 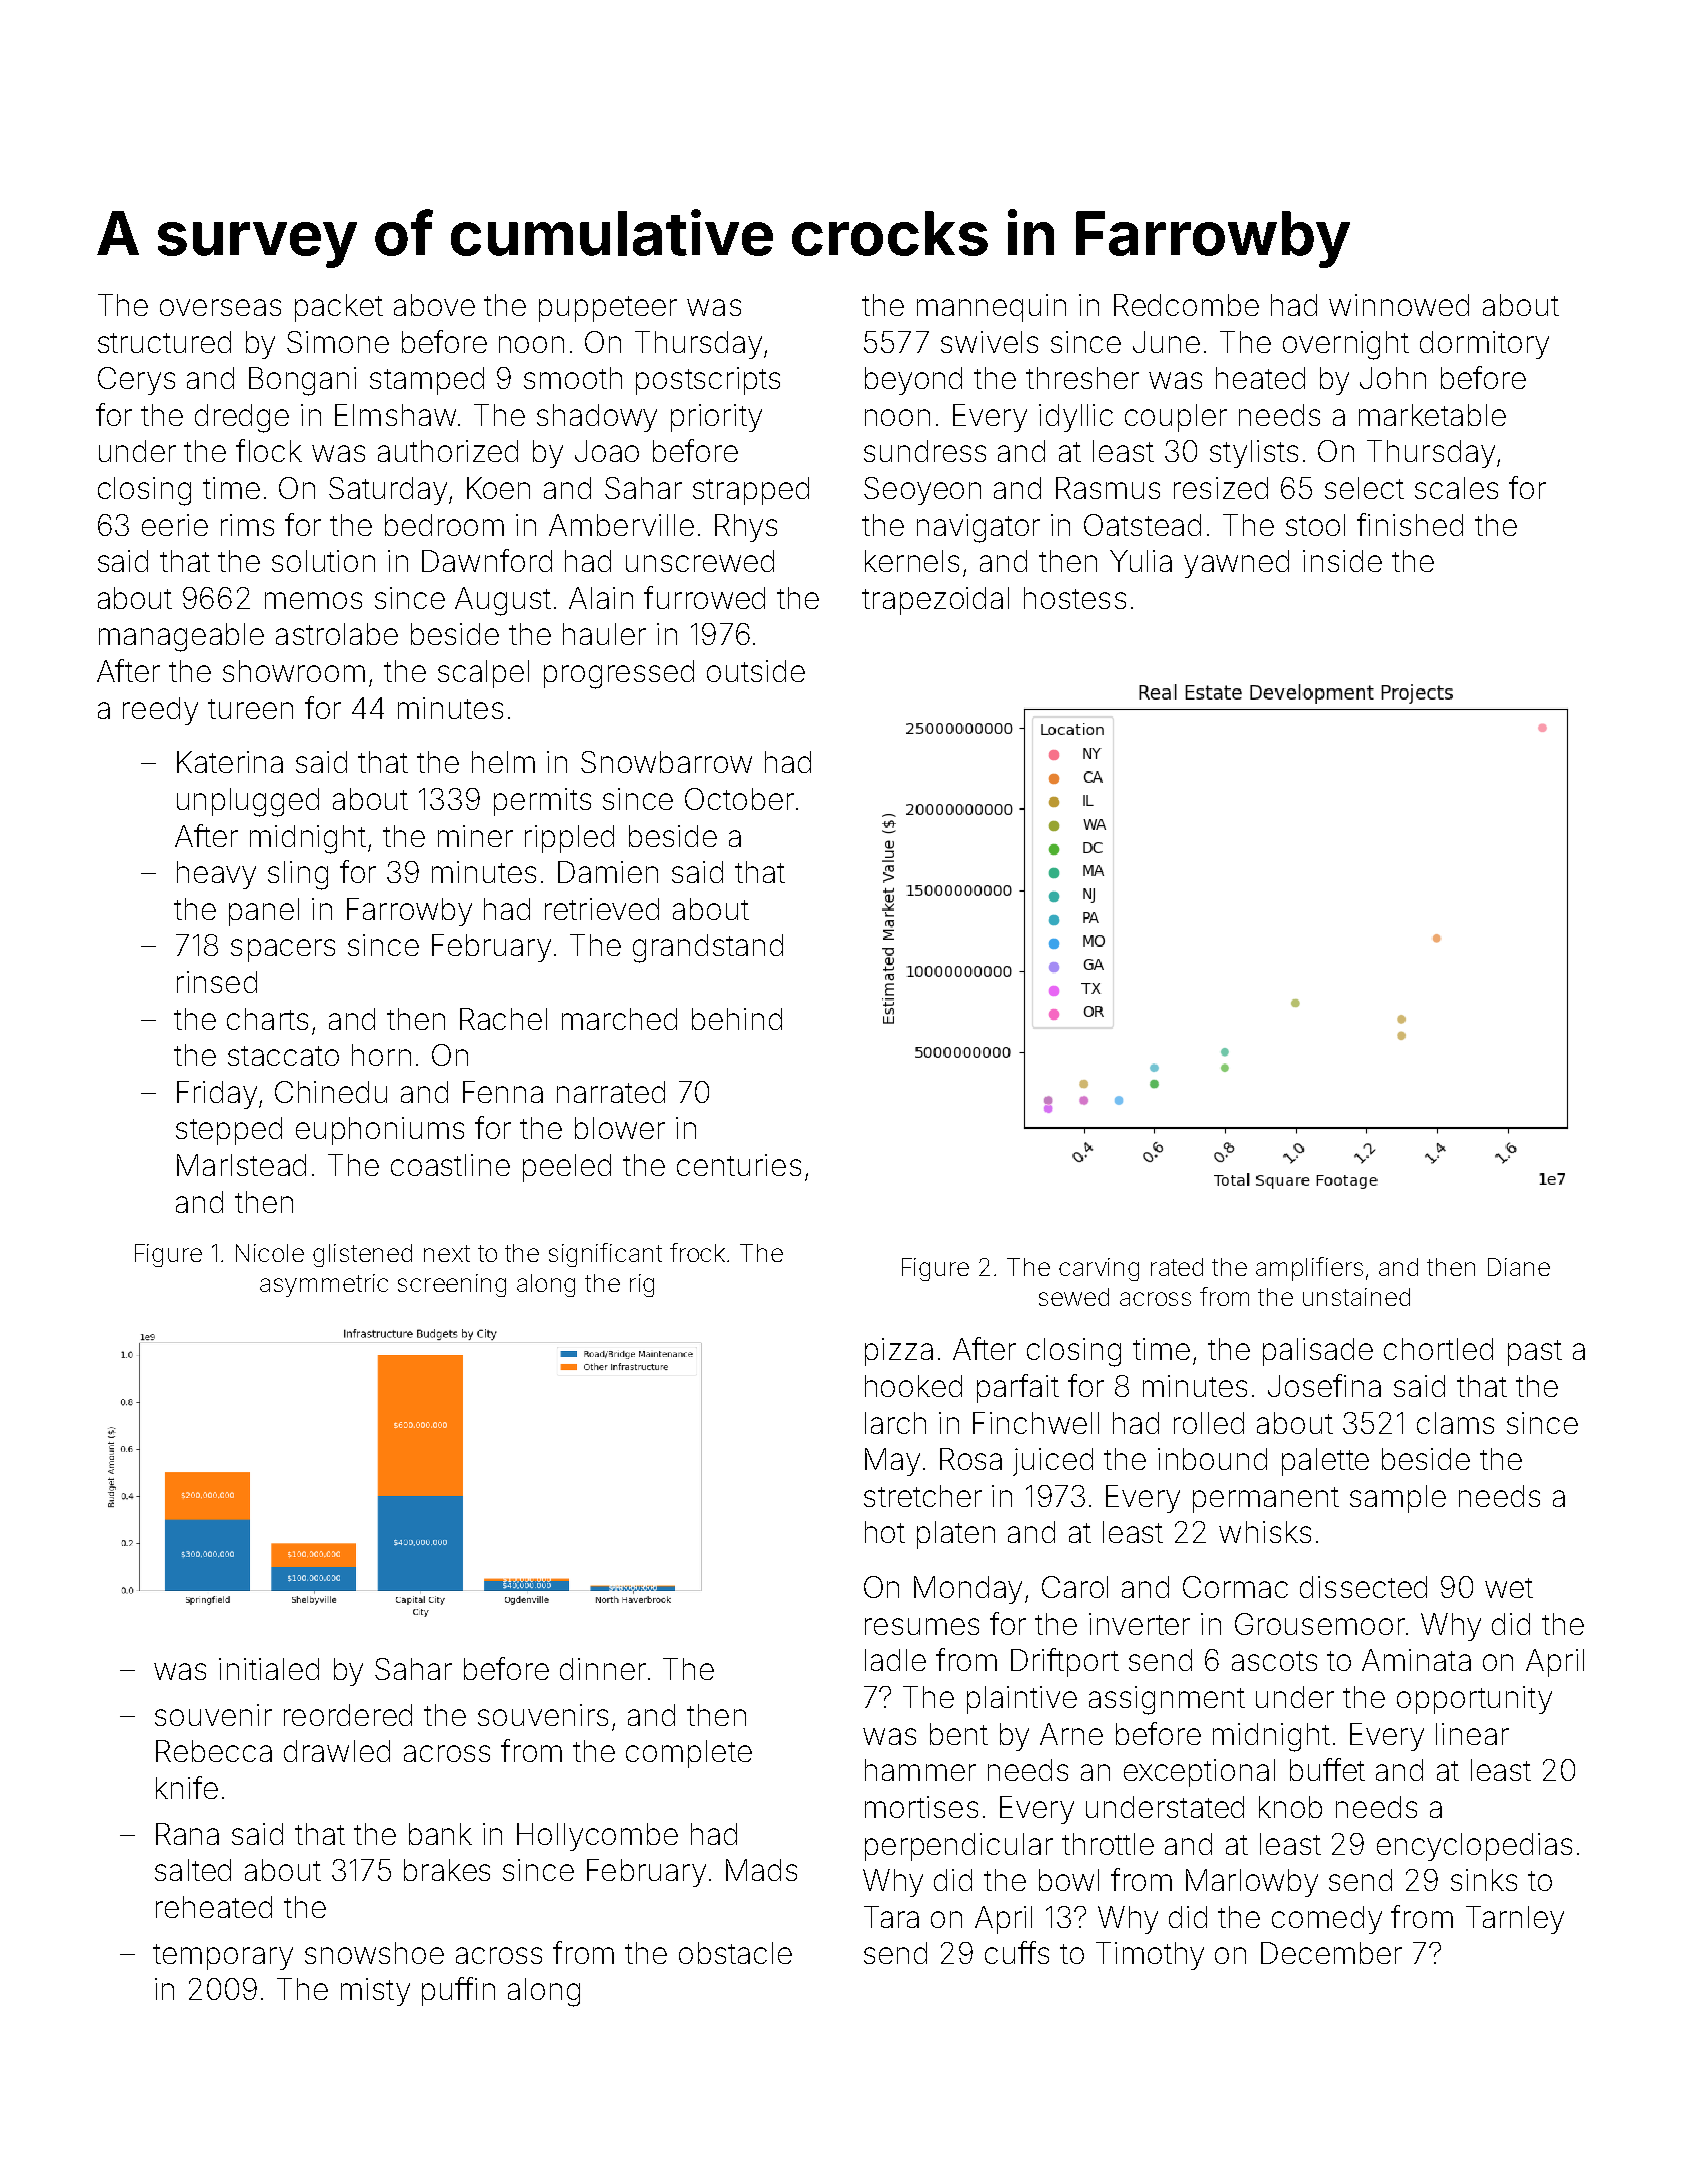 I want to click on temporary, so click(x=223, y=1957).
